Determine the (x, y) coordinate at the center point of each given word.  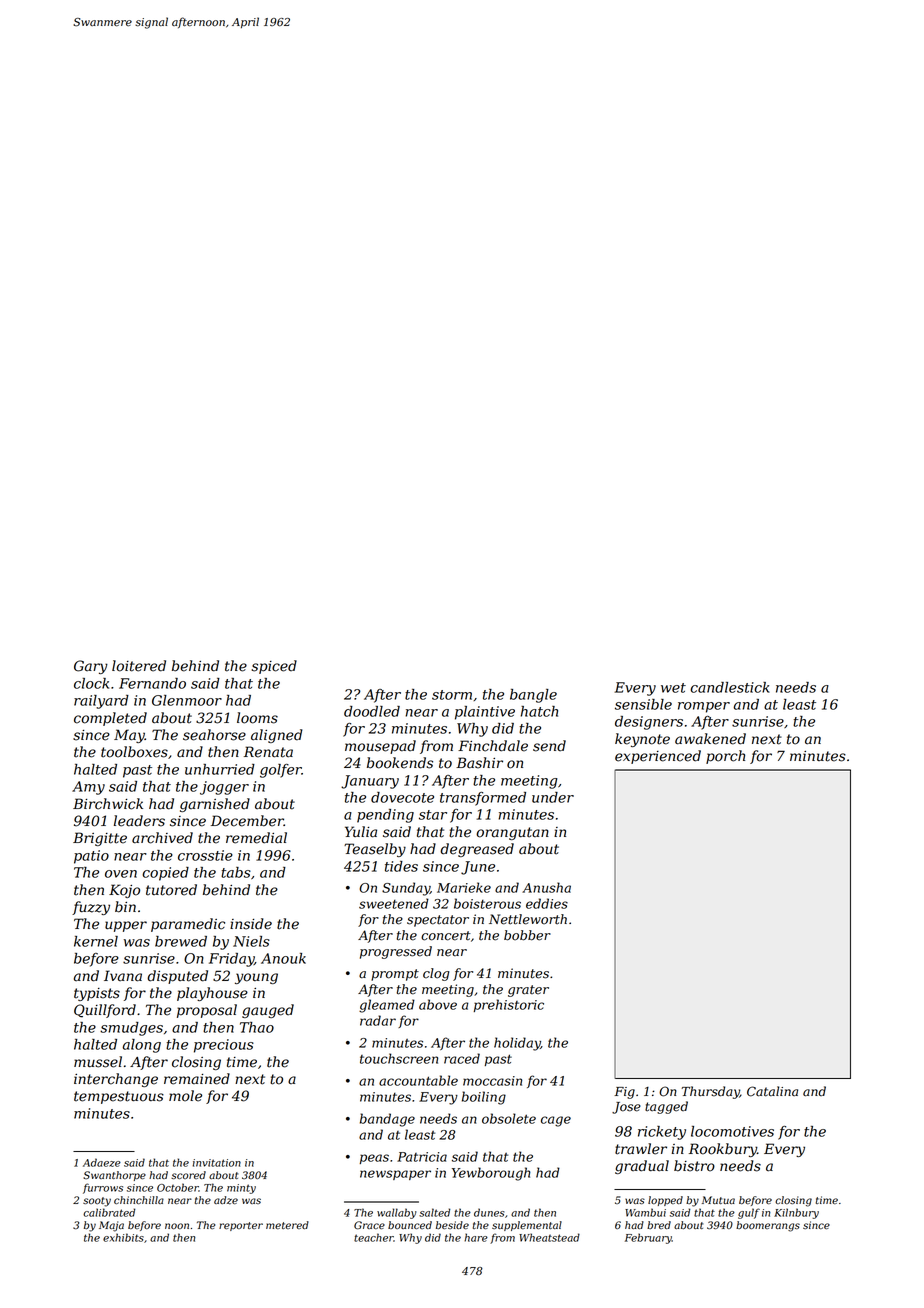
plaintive (485, 713)
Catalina (772, 1091)
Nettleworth (528, 919)
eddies (547, 903)
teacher (374, 1237)
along (142, 1046)
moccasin (492, 1081)
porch (725, 757)
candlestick (730, 687)
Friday (231, 960)
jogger (224, 788)
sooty (97, 1202)
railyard (101, 702)
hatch (539, 711)
